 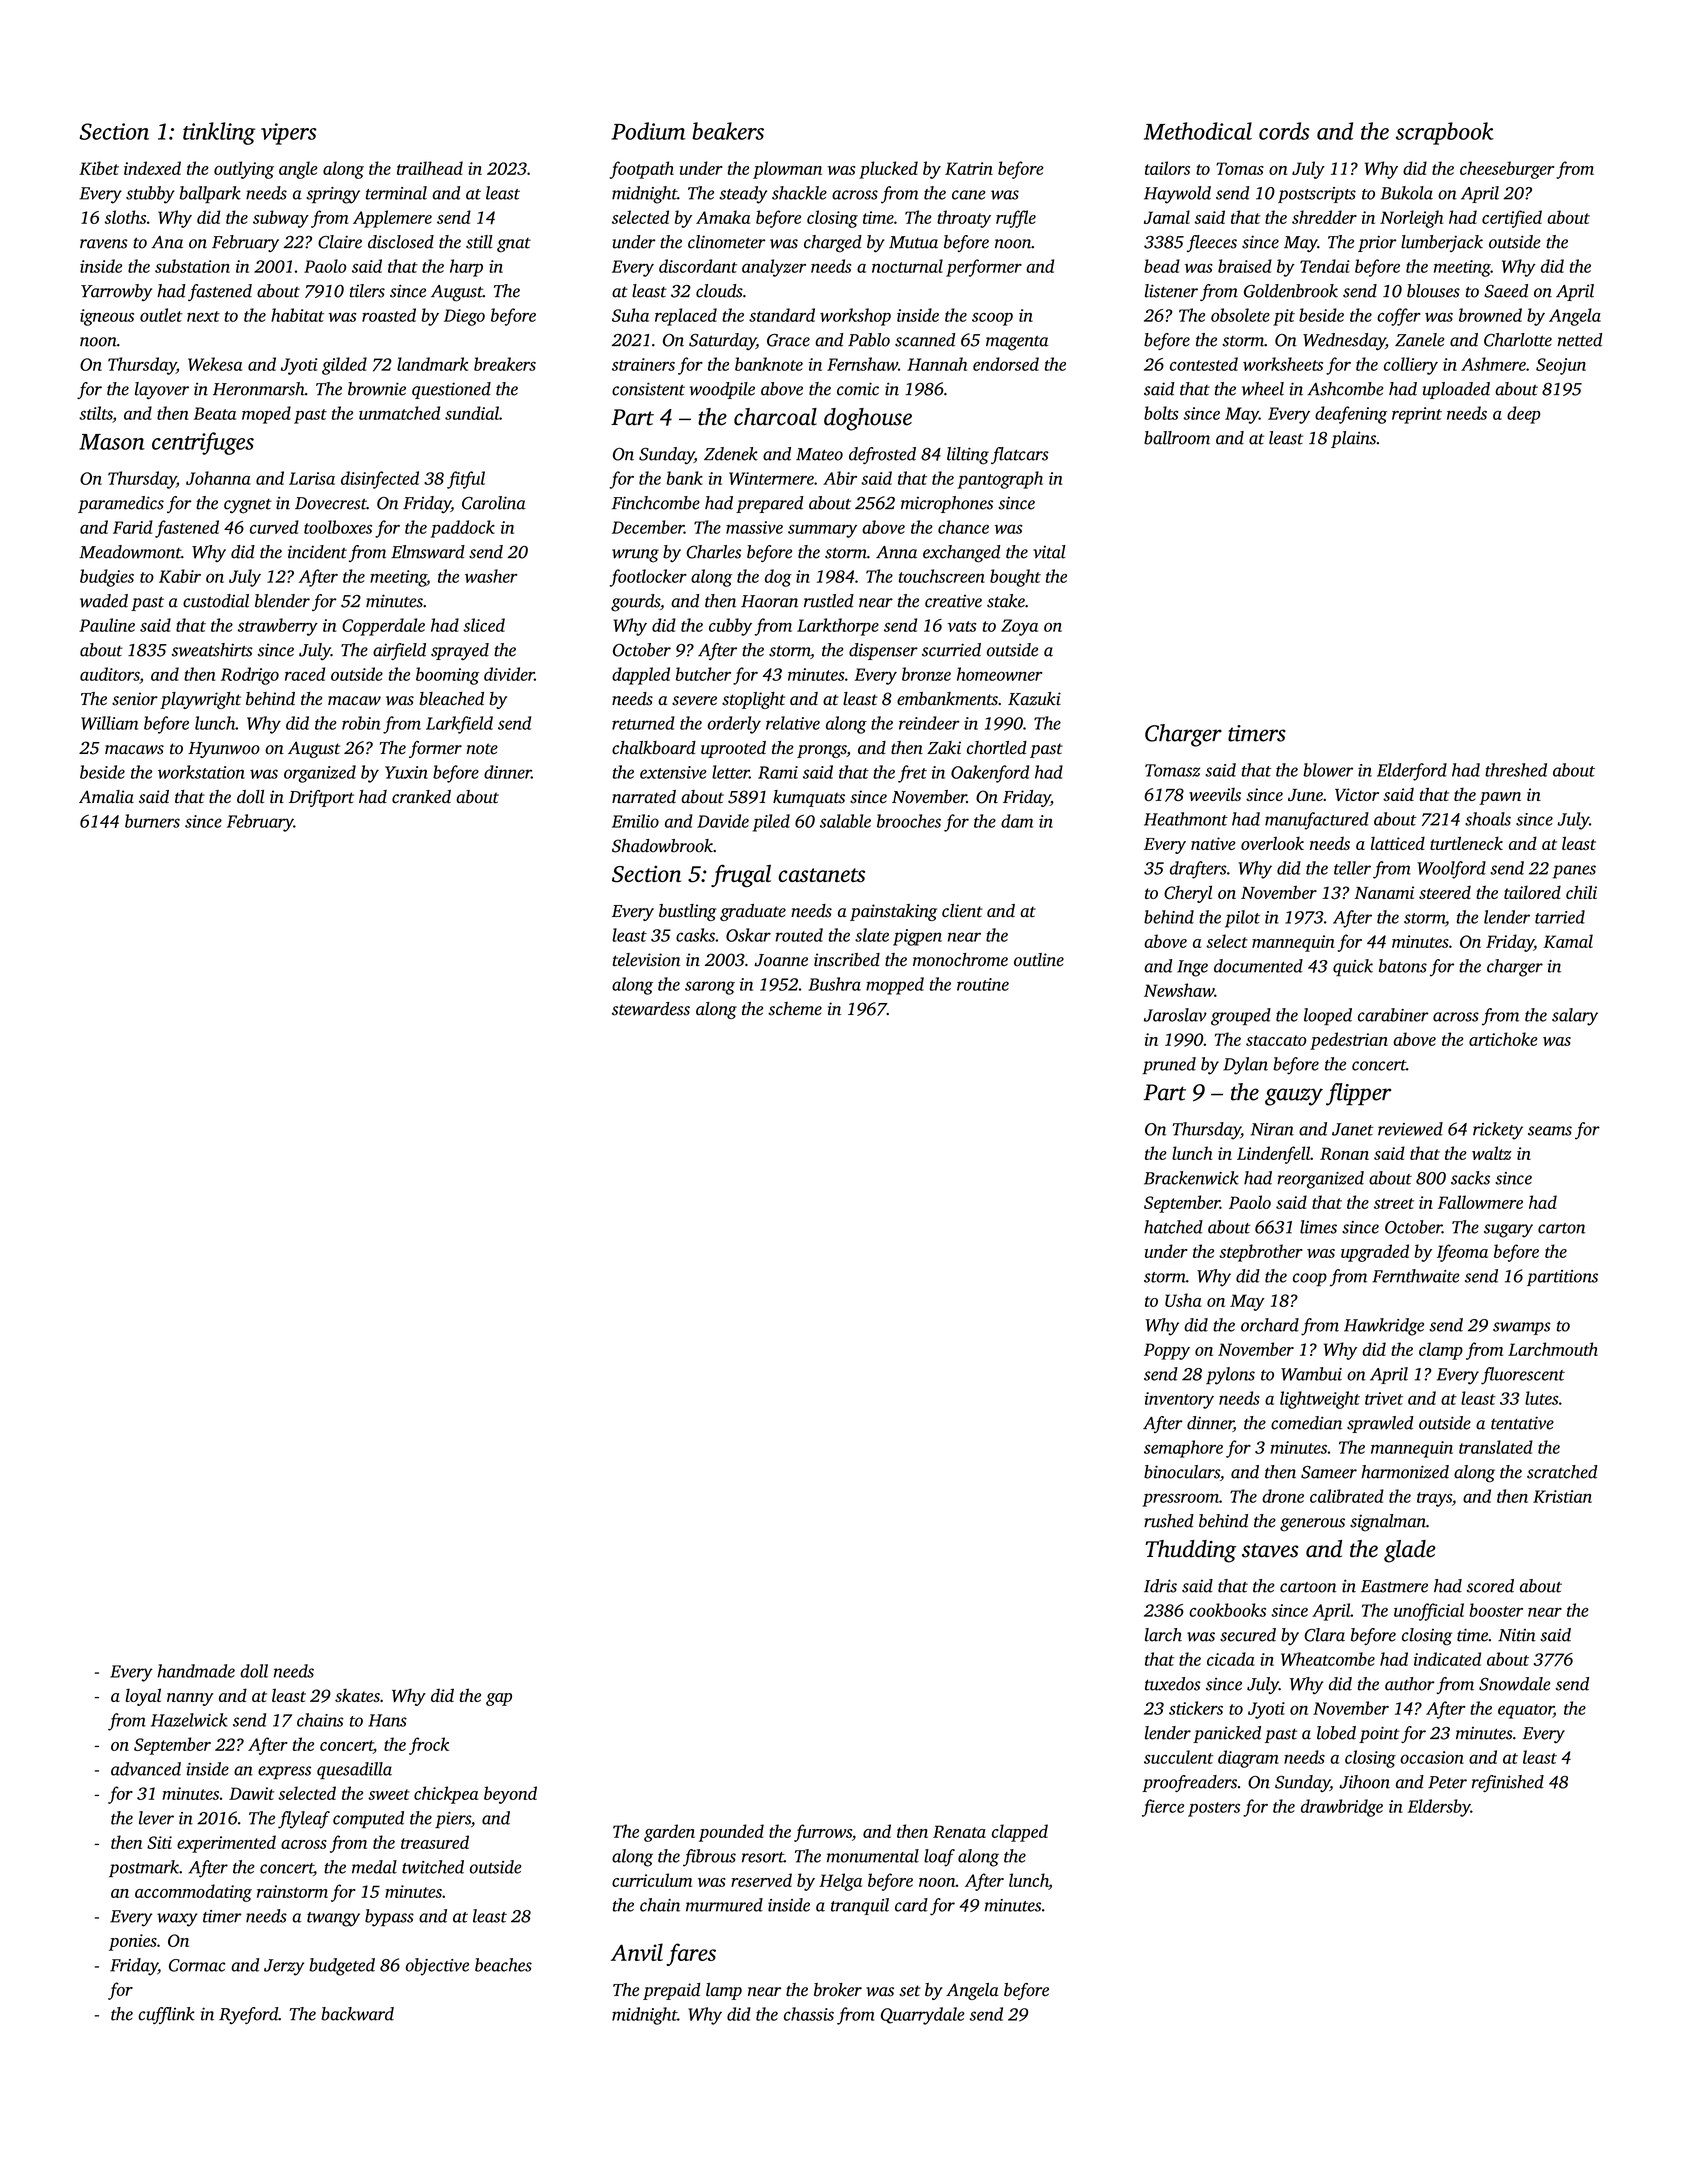 What do you see at coordinates (635, 603) in the page?
I see `gourds` at bounding box center [635, 603].
